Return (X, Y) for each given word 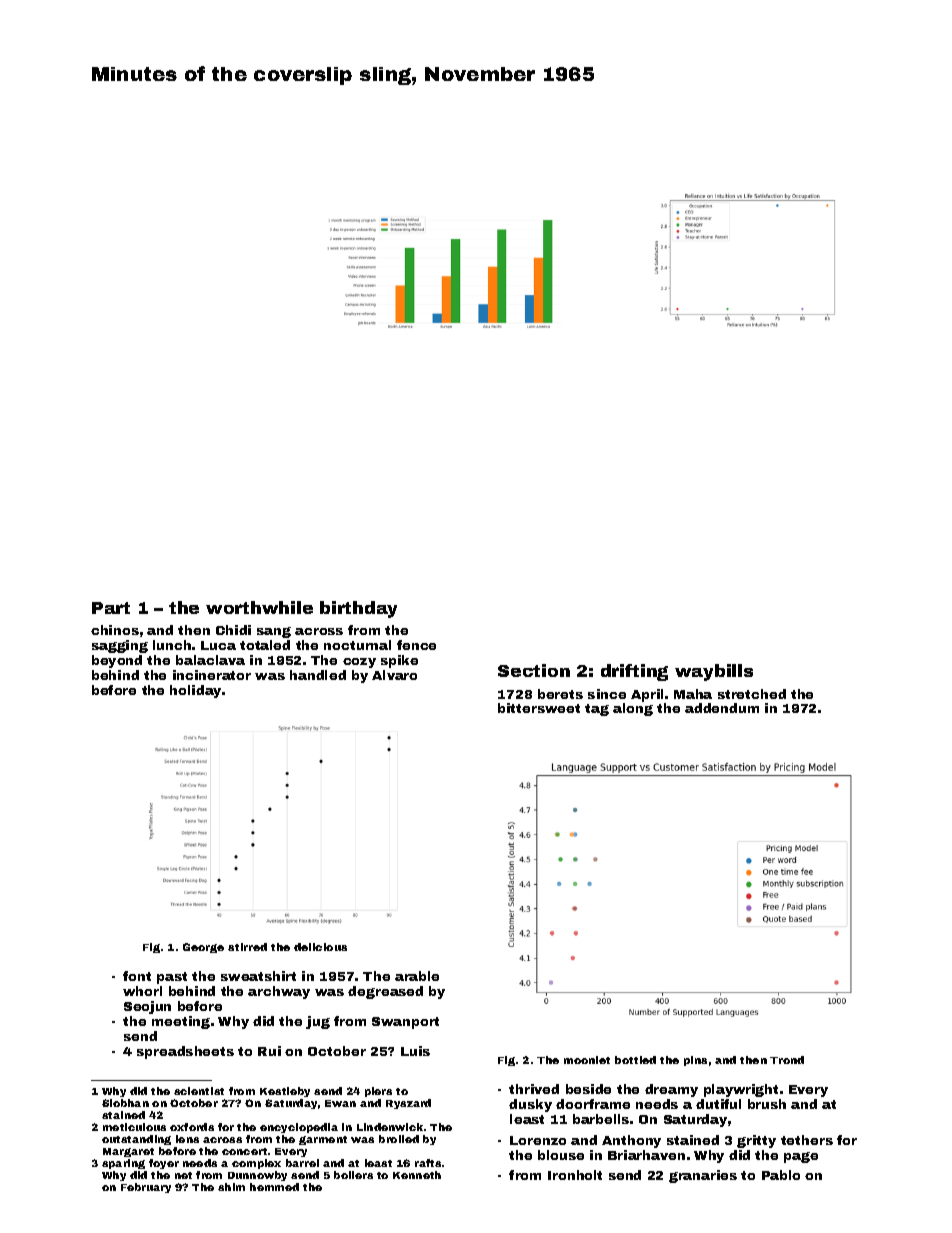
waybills (714, 672)
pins (695, 1061)
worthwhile (259, 607)
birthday (358, 609)
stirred (247, 947)
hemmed (274, 1187)
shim (231, 1187)
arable (417, 976)
